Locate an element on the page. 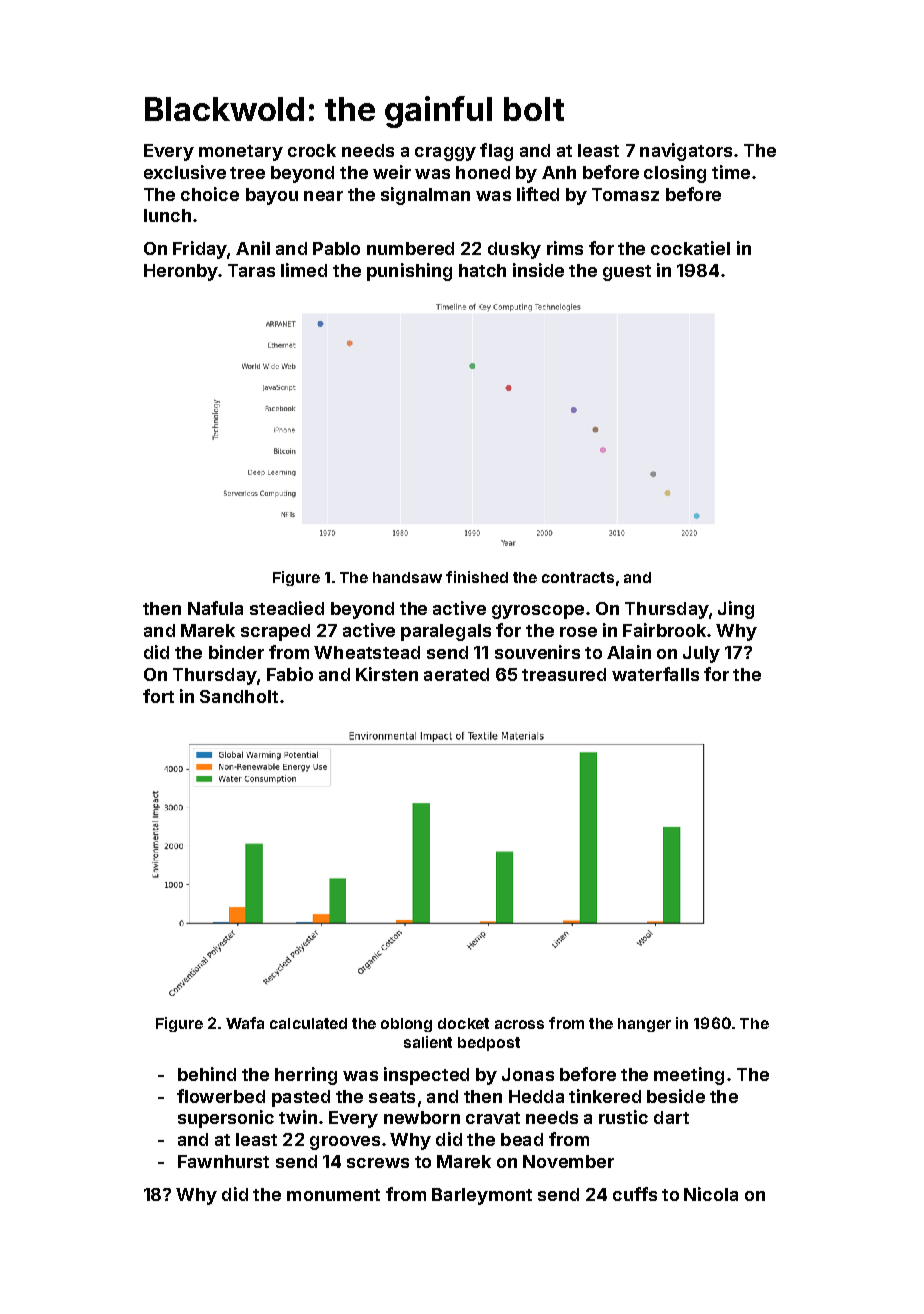 This document has width=924, height=1314. Nafula is located at coordinates (215, 608).
